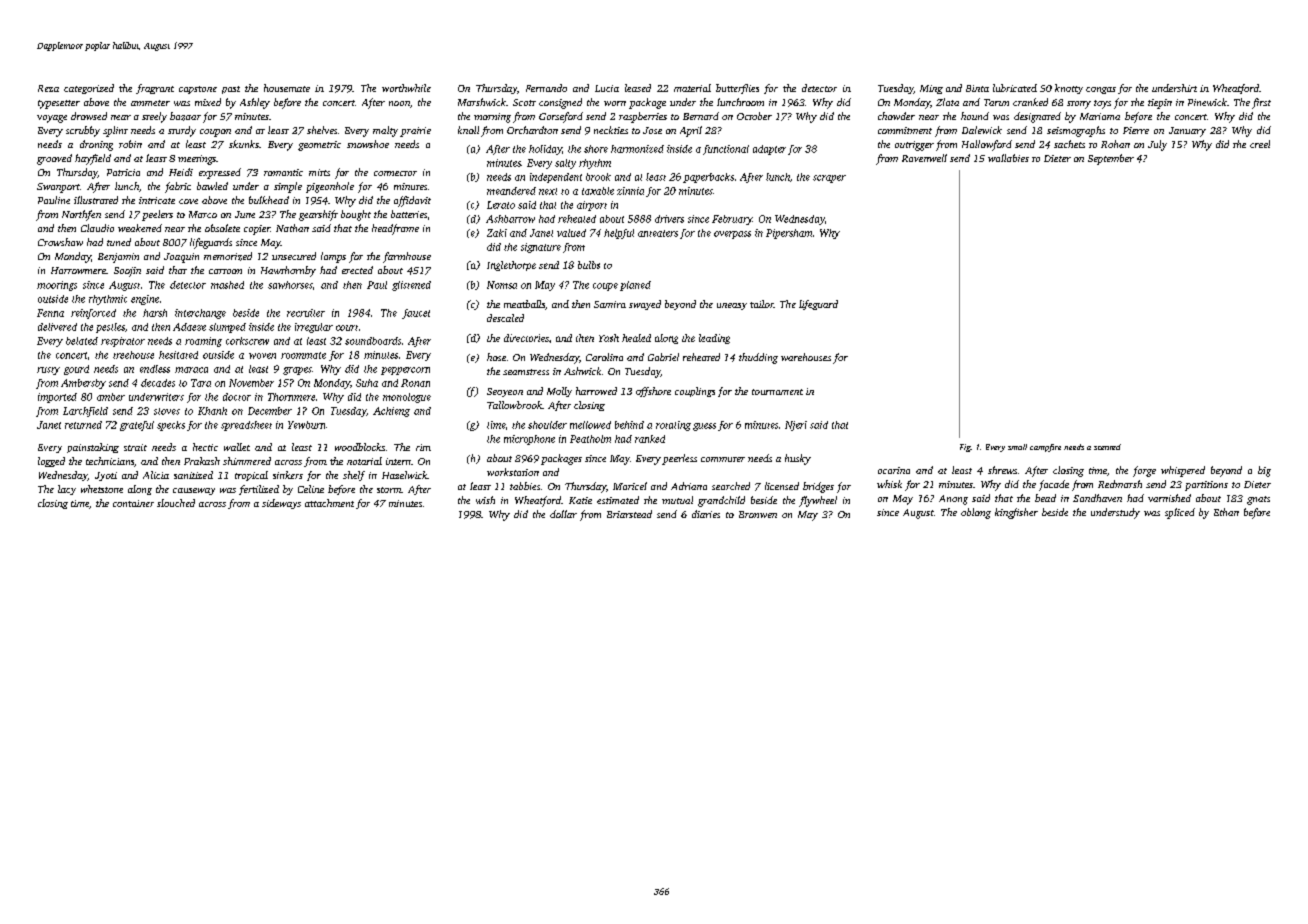 Image resolution: width=1308 pixels, height=924 pixels. I want to click on Pipersham, so click(789, 234).
